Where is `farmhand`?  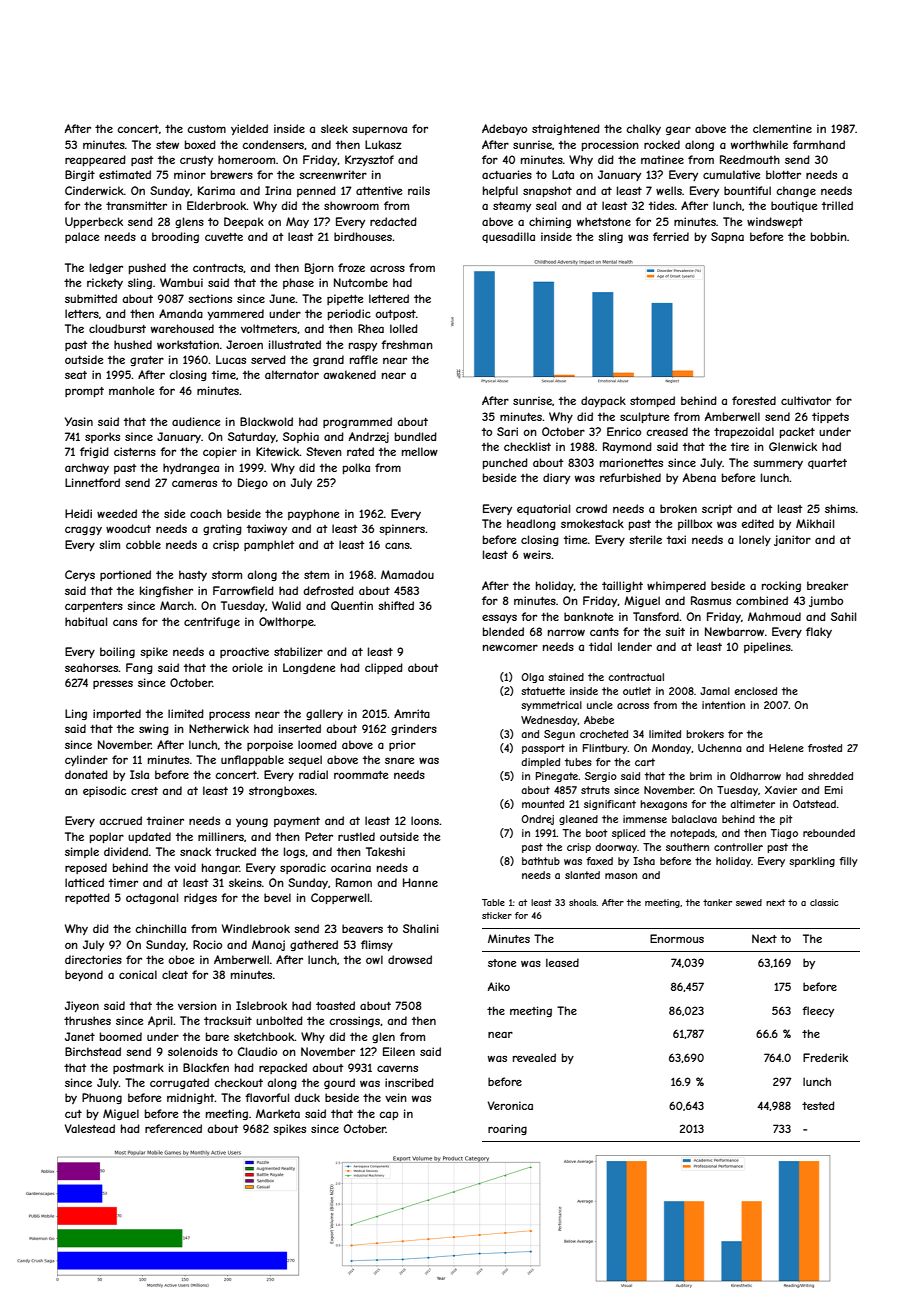 farmhand is located at coordinates (819, 144).
